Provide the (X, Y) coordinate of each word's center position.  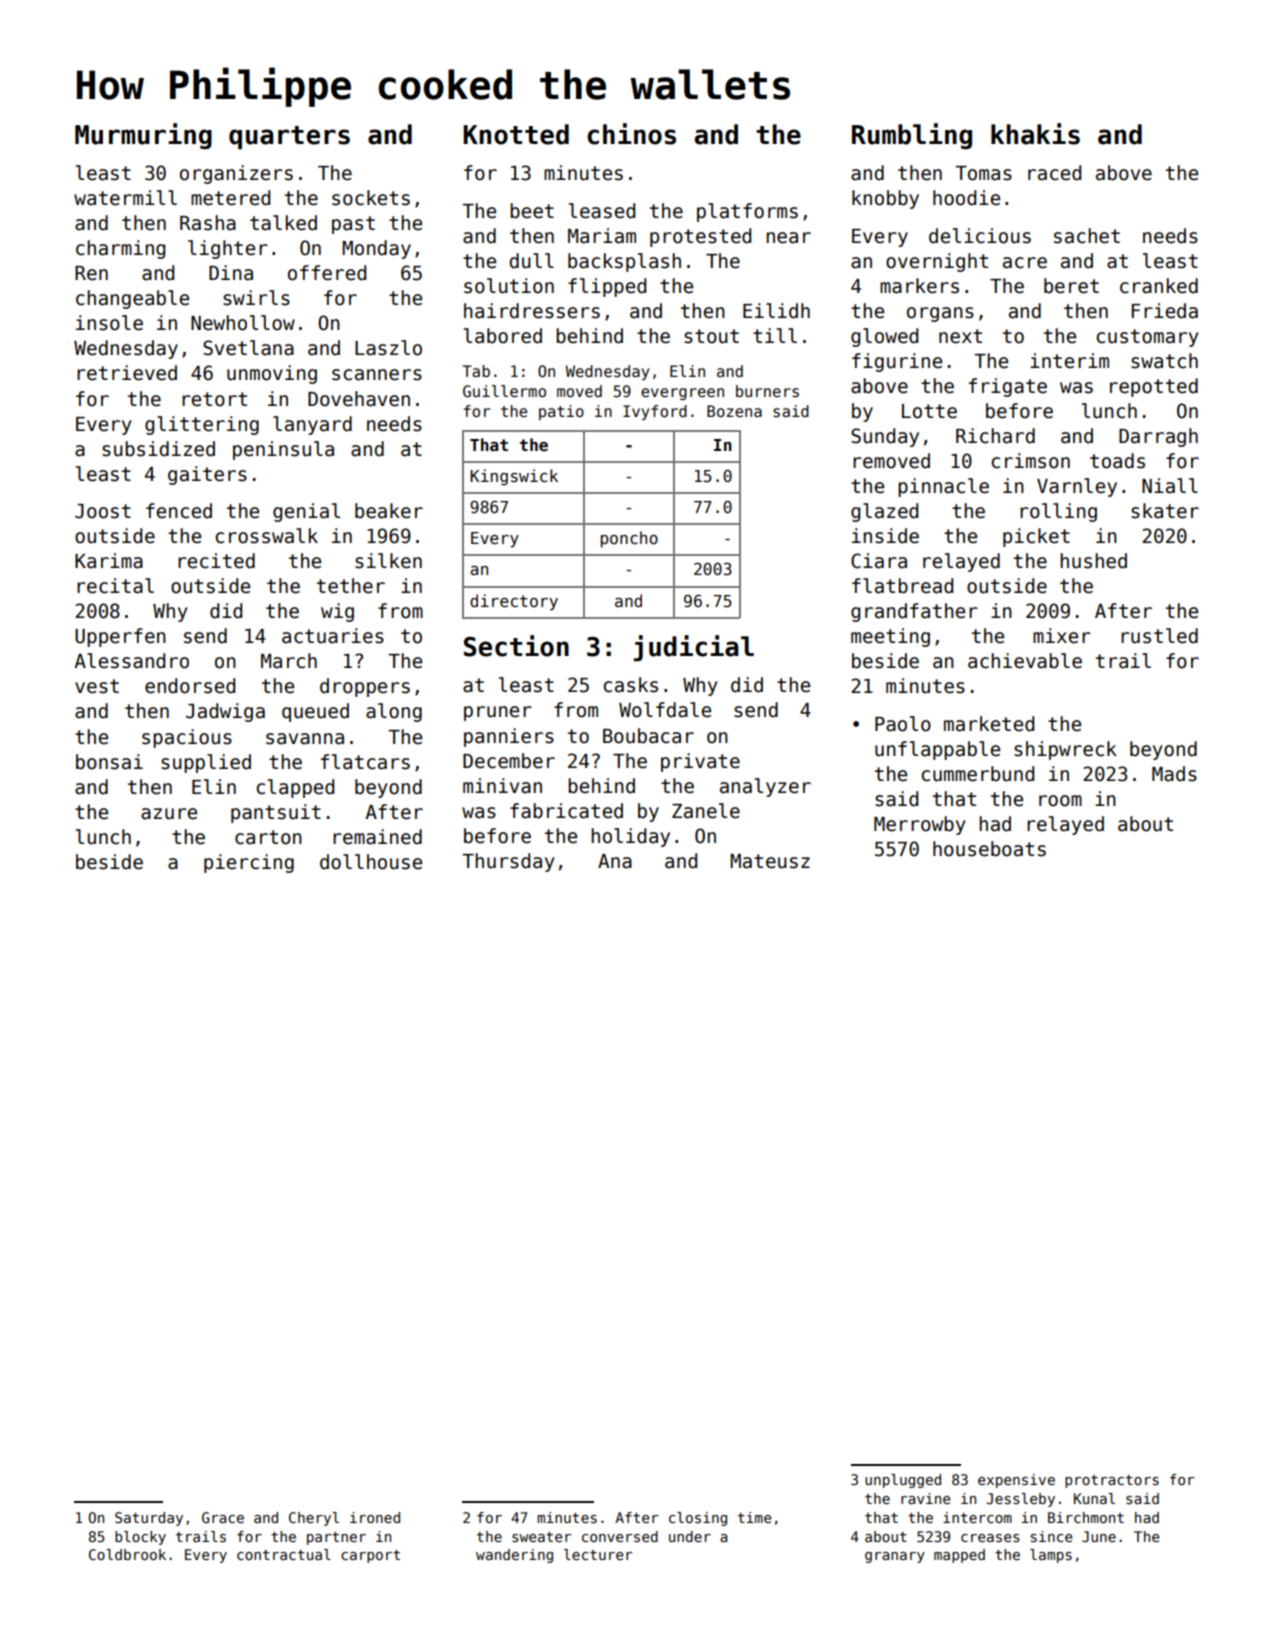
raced (1054, 173)
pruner (498, 713)
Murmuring (143, 136)
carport (370, 1556)
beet (532, 211)
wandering (514, 1556)
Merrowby (919, 825)
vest (97, 686)
